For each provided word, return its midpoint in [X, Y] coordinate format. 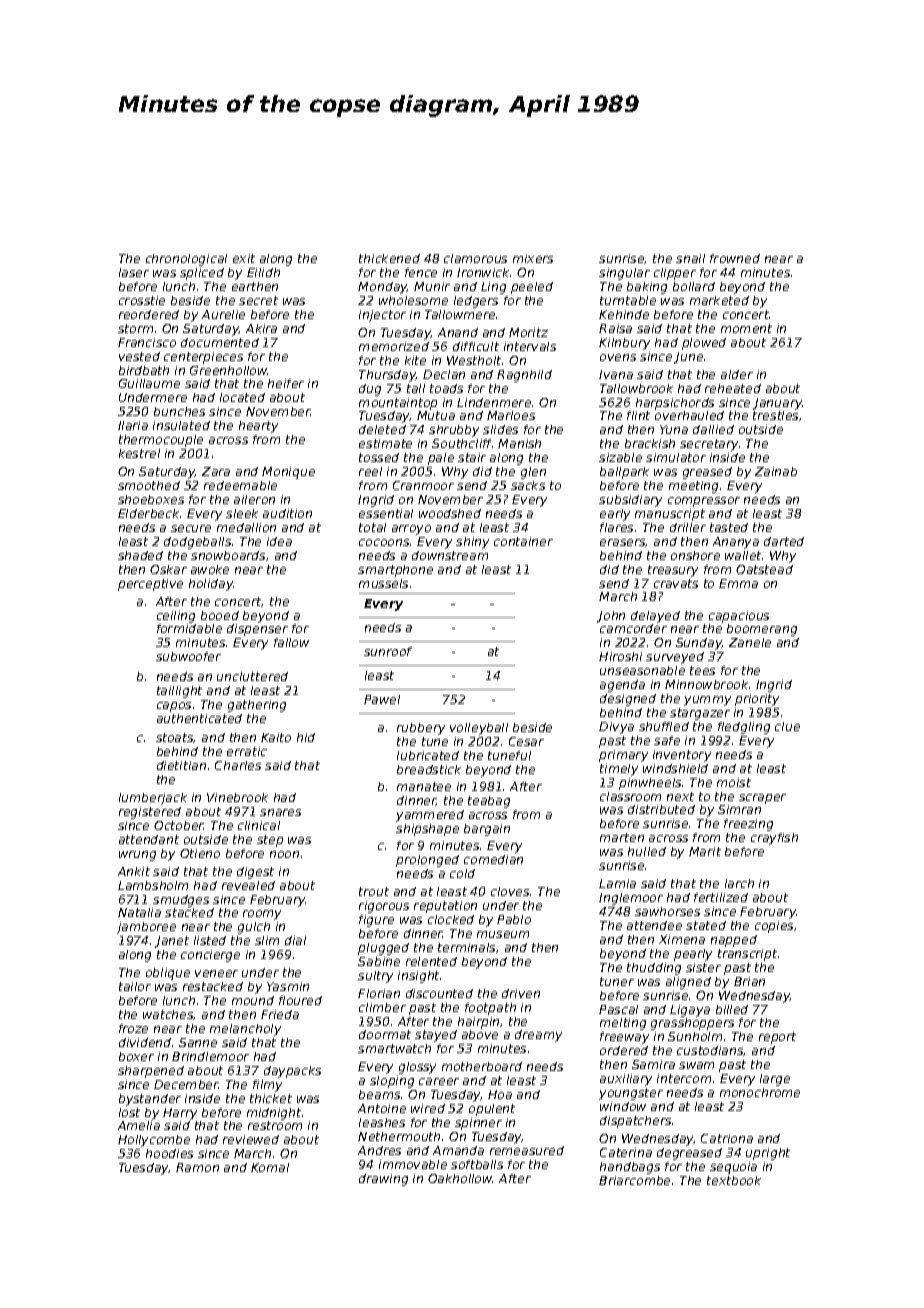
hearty [258, 427]
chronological [186, 260]
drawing [383, 1180]
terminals [466, 947]
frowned [735, 258]
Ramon [197, 1167]
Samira [653, 1064]
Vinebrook [237, 797]
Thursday [387, 376]
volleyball [479, 729]
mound [253, 1000]
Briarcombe [634, 1180]
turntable [628, 300]
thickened [389, 258]
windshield [675, 768]
